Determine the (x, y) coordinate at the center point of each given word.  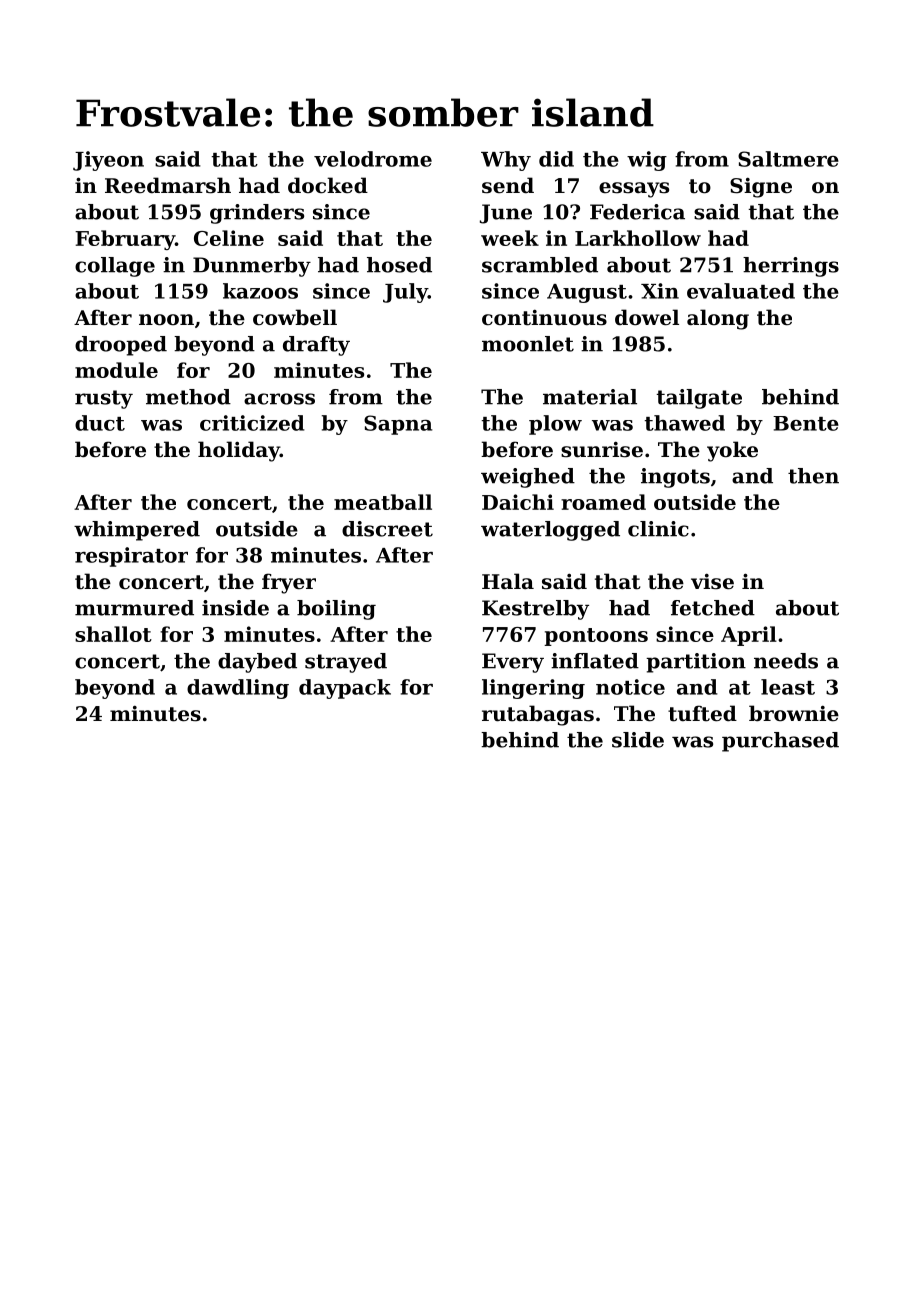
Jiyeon (108, 161)
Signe (761, 187)
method (188, 397)
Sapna (398, 425)
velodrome (373, 159)
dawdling (238, 689)
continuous (544, 317)
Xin (660, 291)
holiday (239, 451)
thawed (684, 423)
